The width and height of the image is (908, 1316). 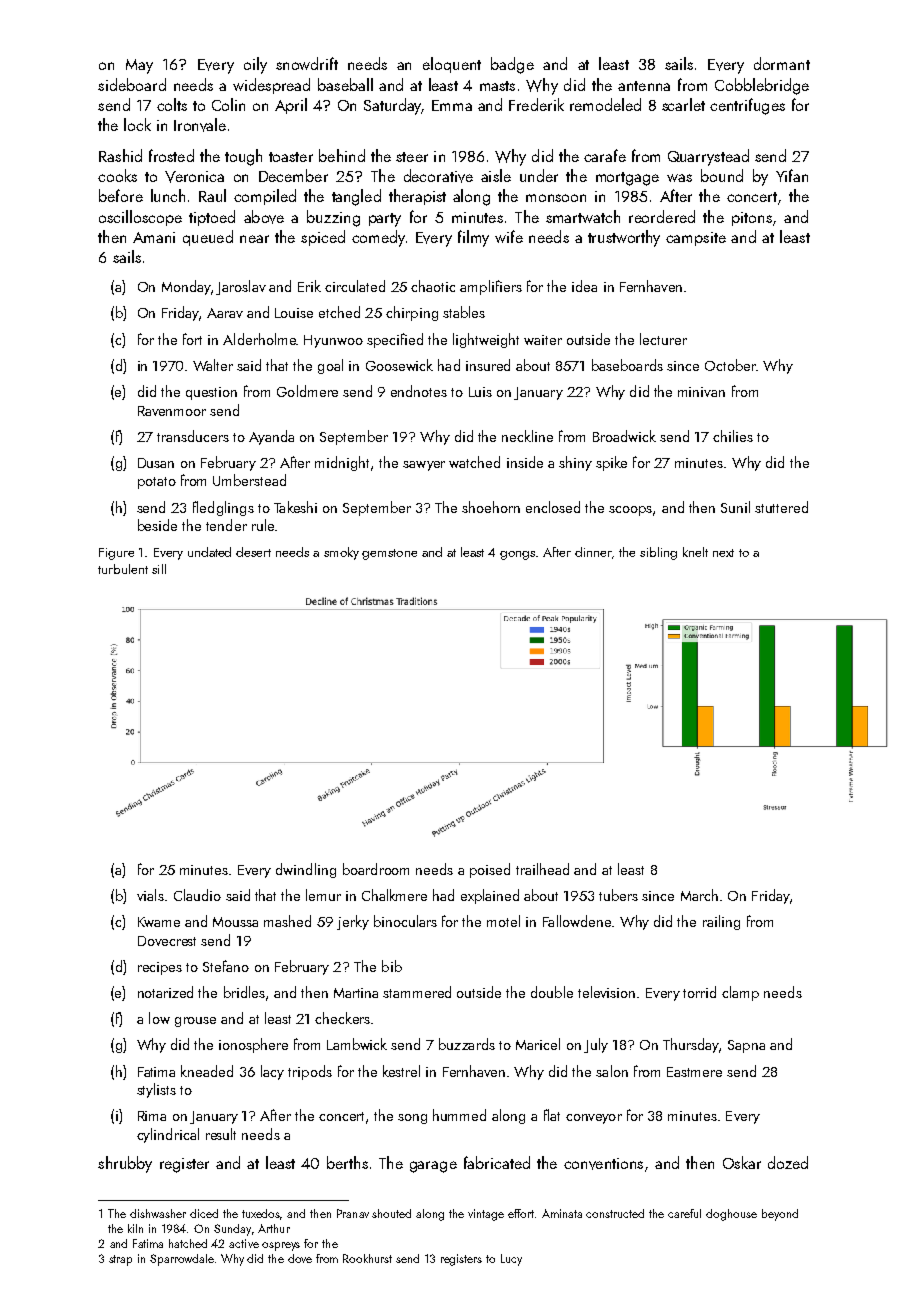 I want to click on dozed, so click(x=788, y=1162).
